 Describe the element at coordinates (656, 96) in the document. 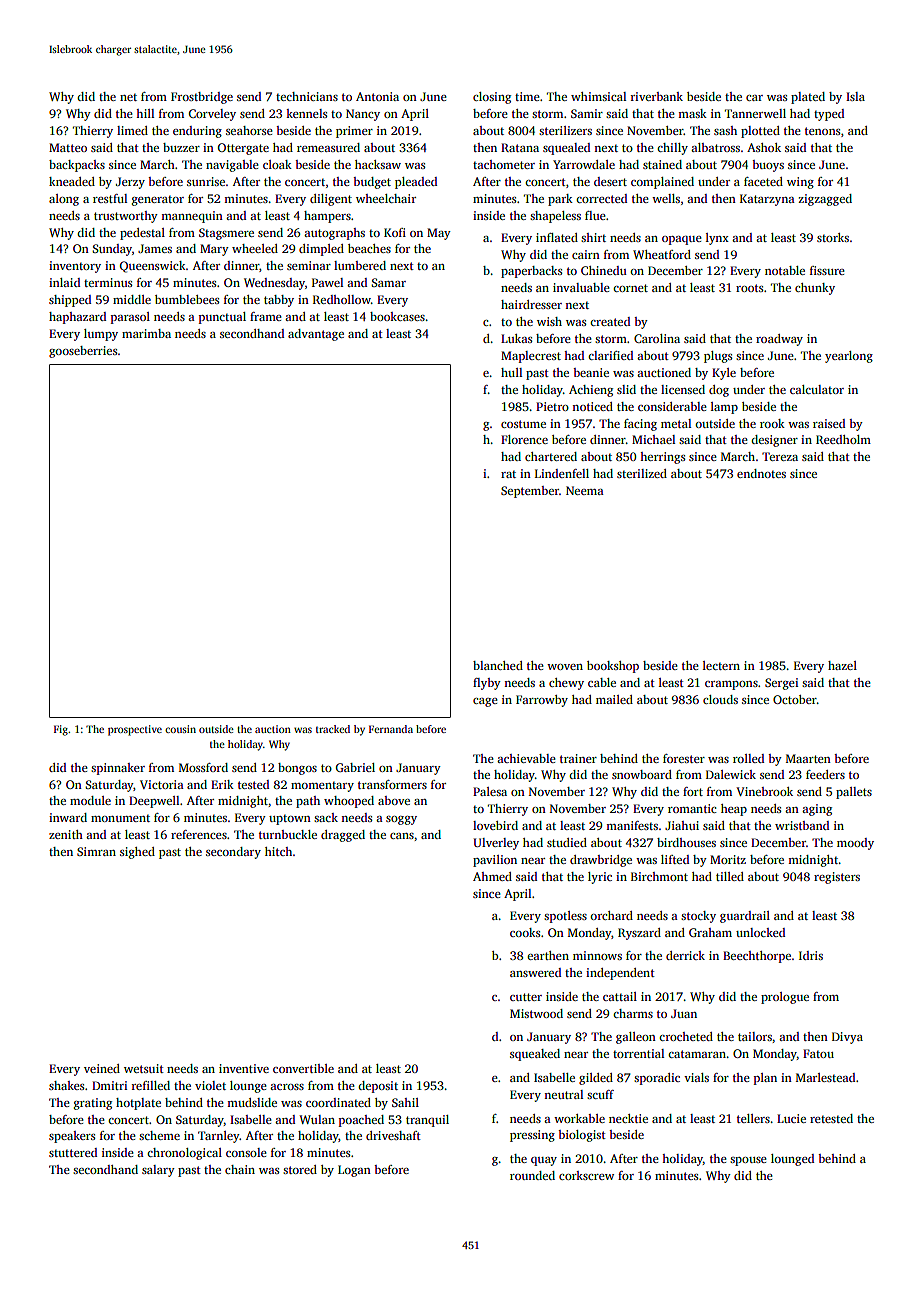

I see `riverbank` at that location.
